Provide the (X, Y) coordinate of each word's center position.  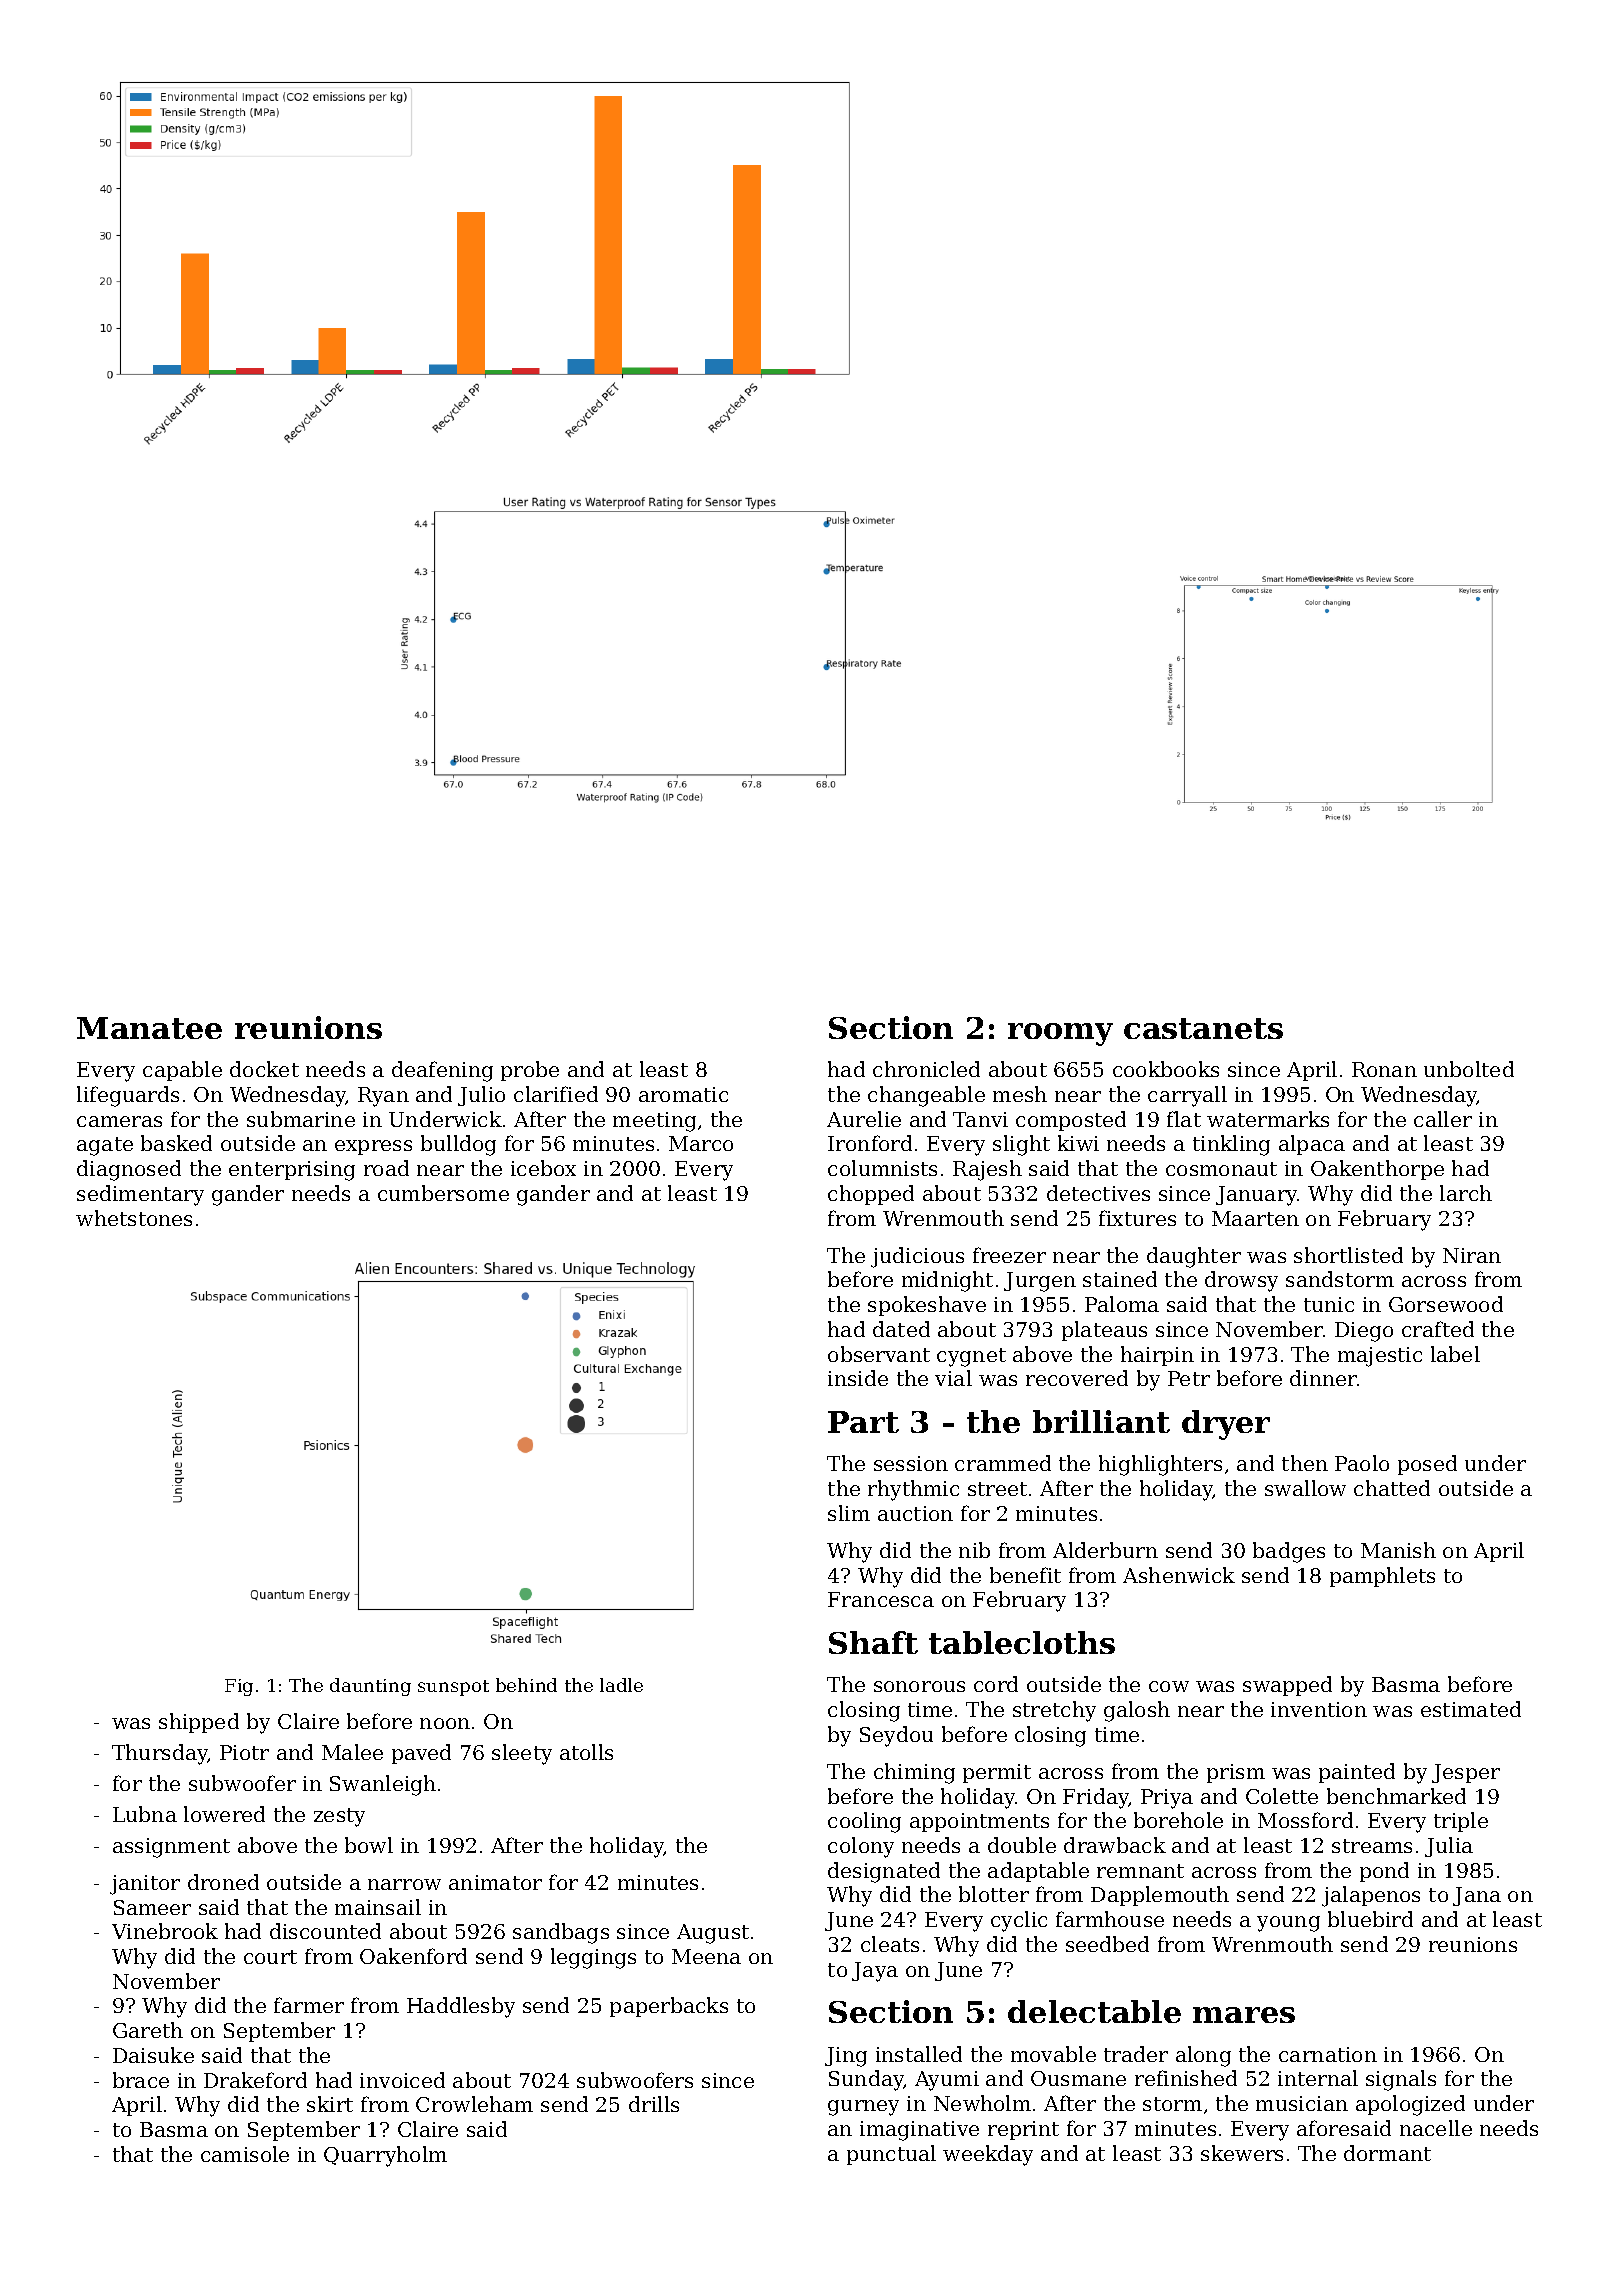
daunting (370, 1687)
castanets (1203, 1028)
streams (1372, 1846)
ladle (621, 1685)
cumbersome (443, 1193)
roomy (1060, 1034)
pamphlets (1382, 1577)
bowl (369, 1845)
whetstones (134, 1218)
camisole (245, 2154)
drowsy (1241, 1281)
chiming (914, 1773)
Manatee (149, 1028)
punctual (891, 2155)
